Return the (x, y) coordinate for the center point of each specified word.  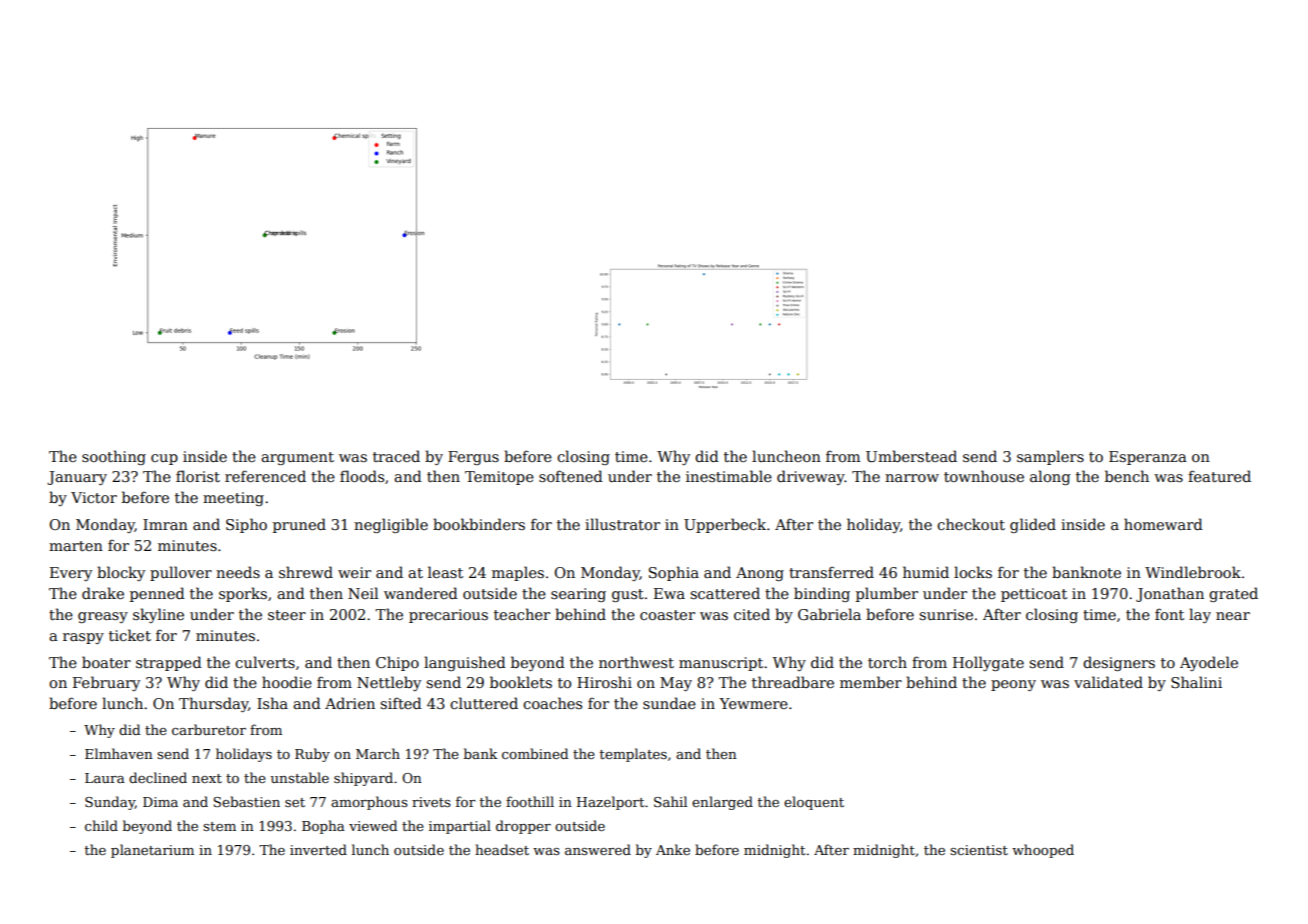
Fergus (473, 458)
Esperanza (1148, 458)
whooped (1043, 851)
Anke (673, 849)
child (101, 825)
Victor (94, 497)
